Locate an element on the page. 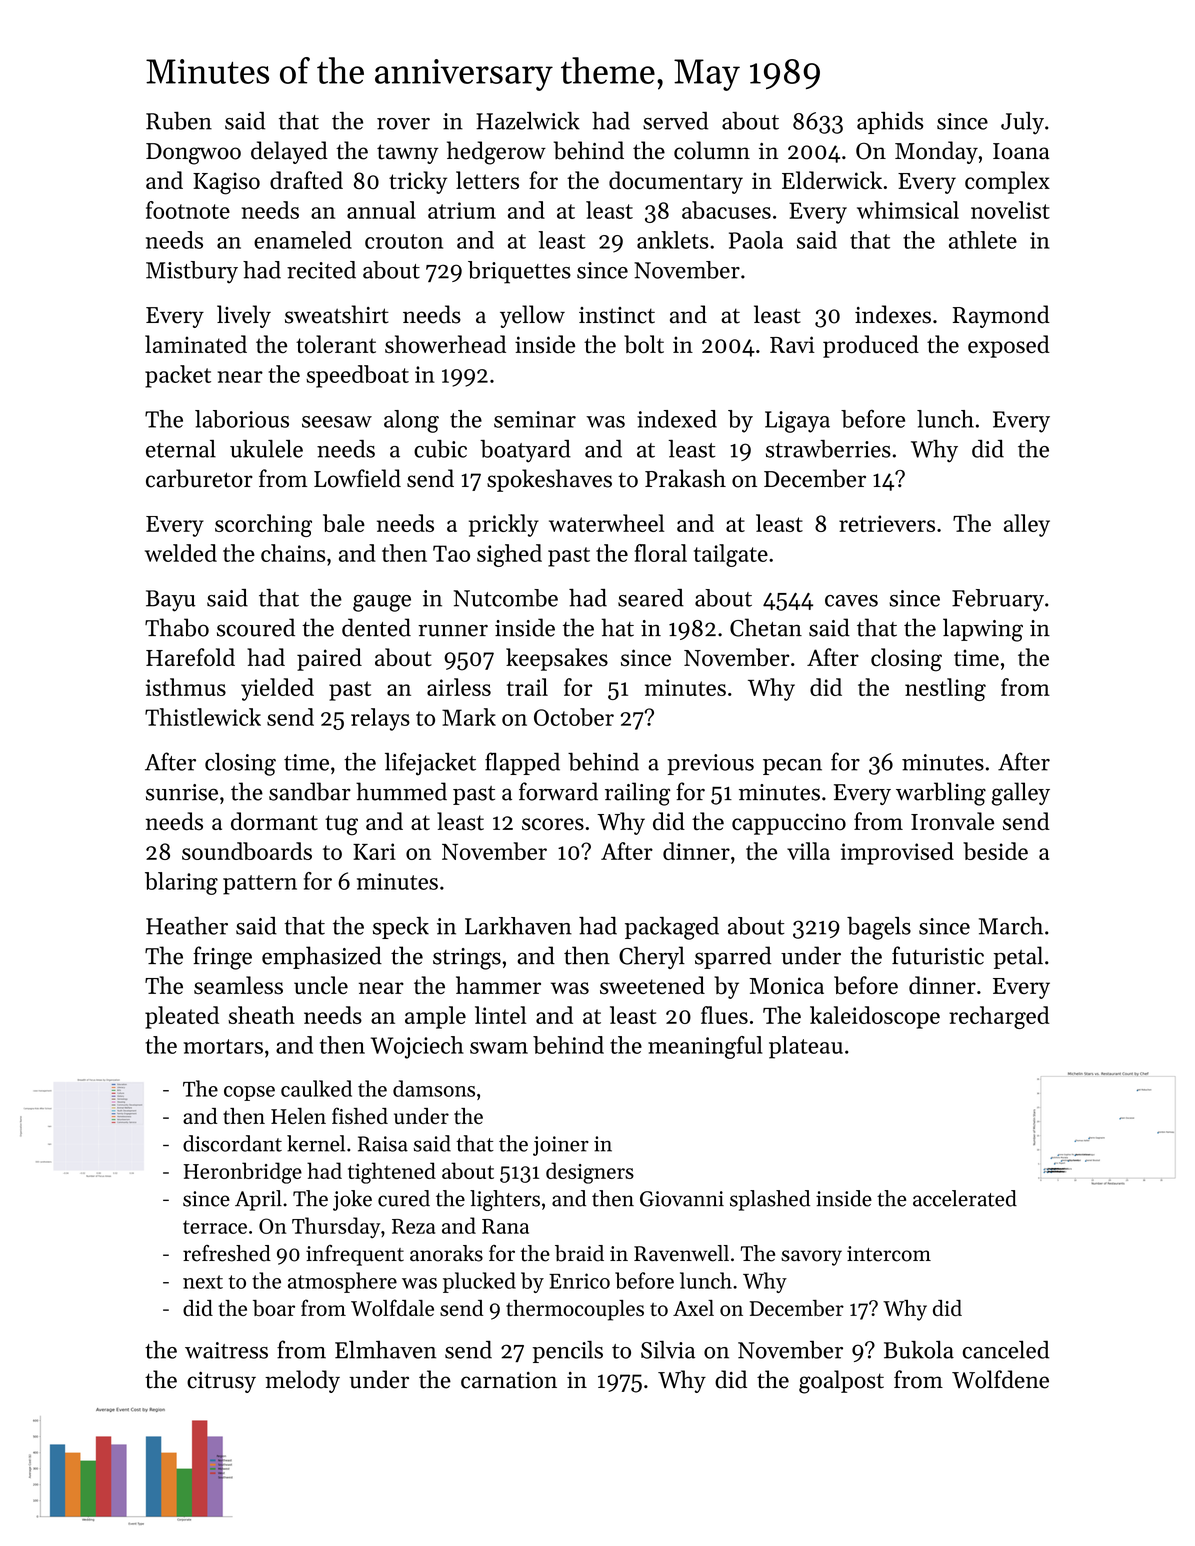 The image size is (1195, 1546). isthmus is located at coordinates (186, 687).
